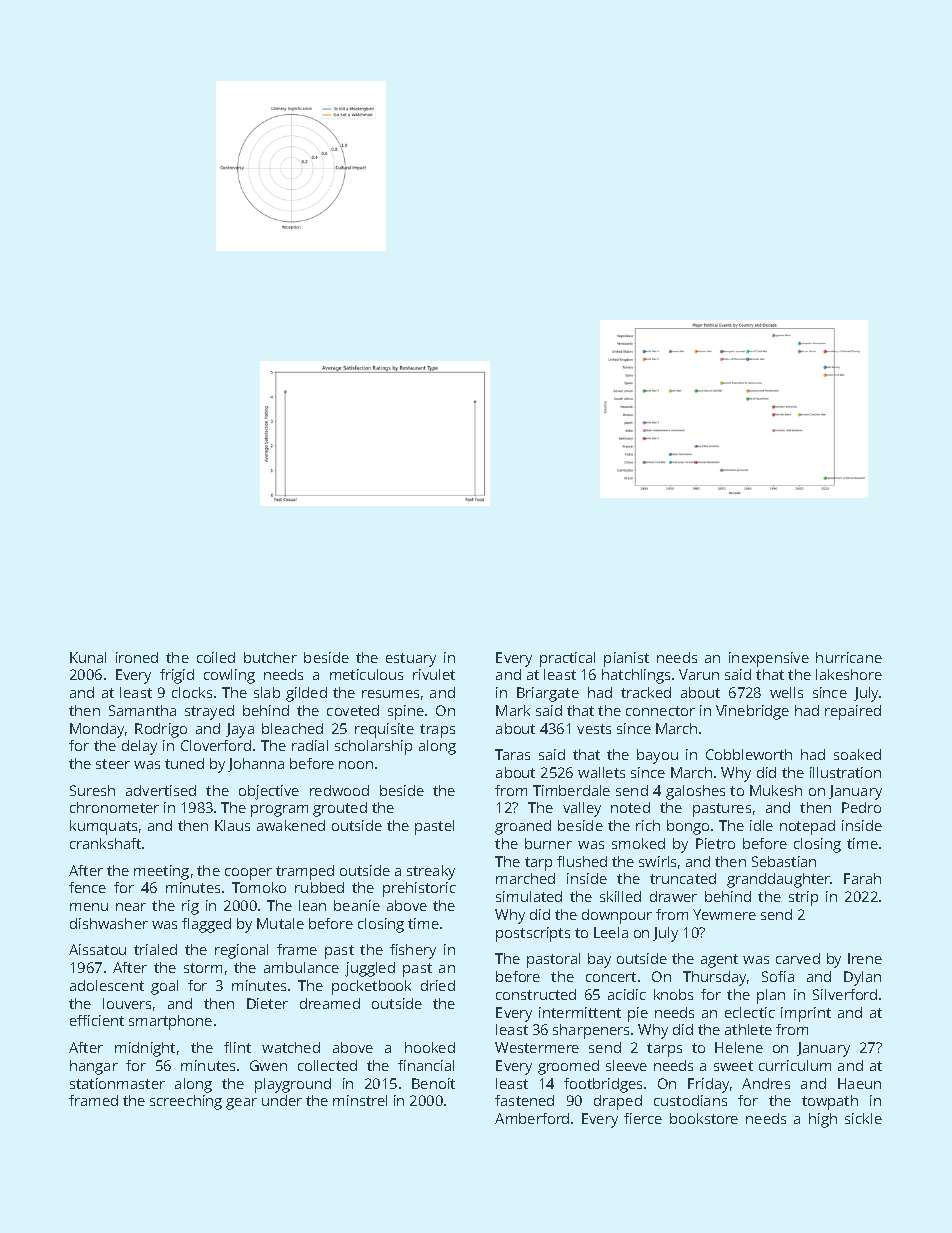 The image size is (952, 1233). What do you see at coordinates (88, 657) in the page?
I see `Kunal` at bounding box center [88, 657].
